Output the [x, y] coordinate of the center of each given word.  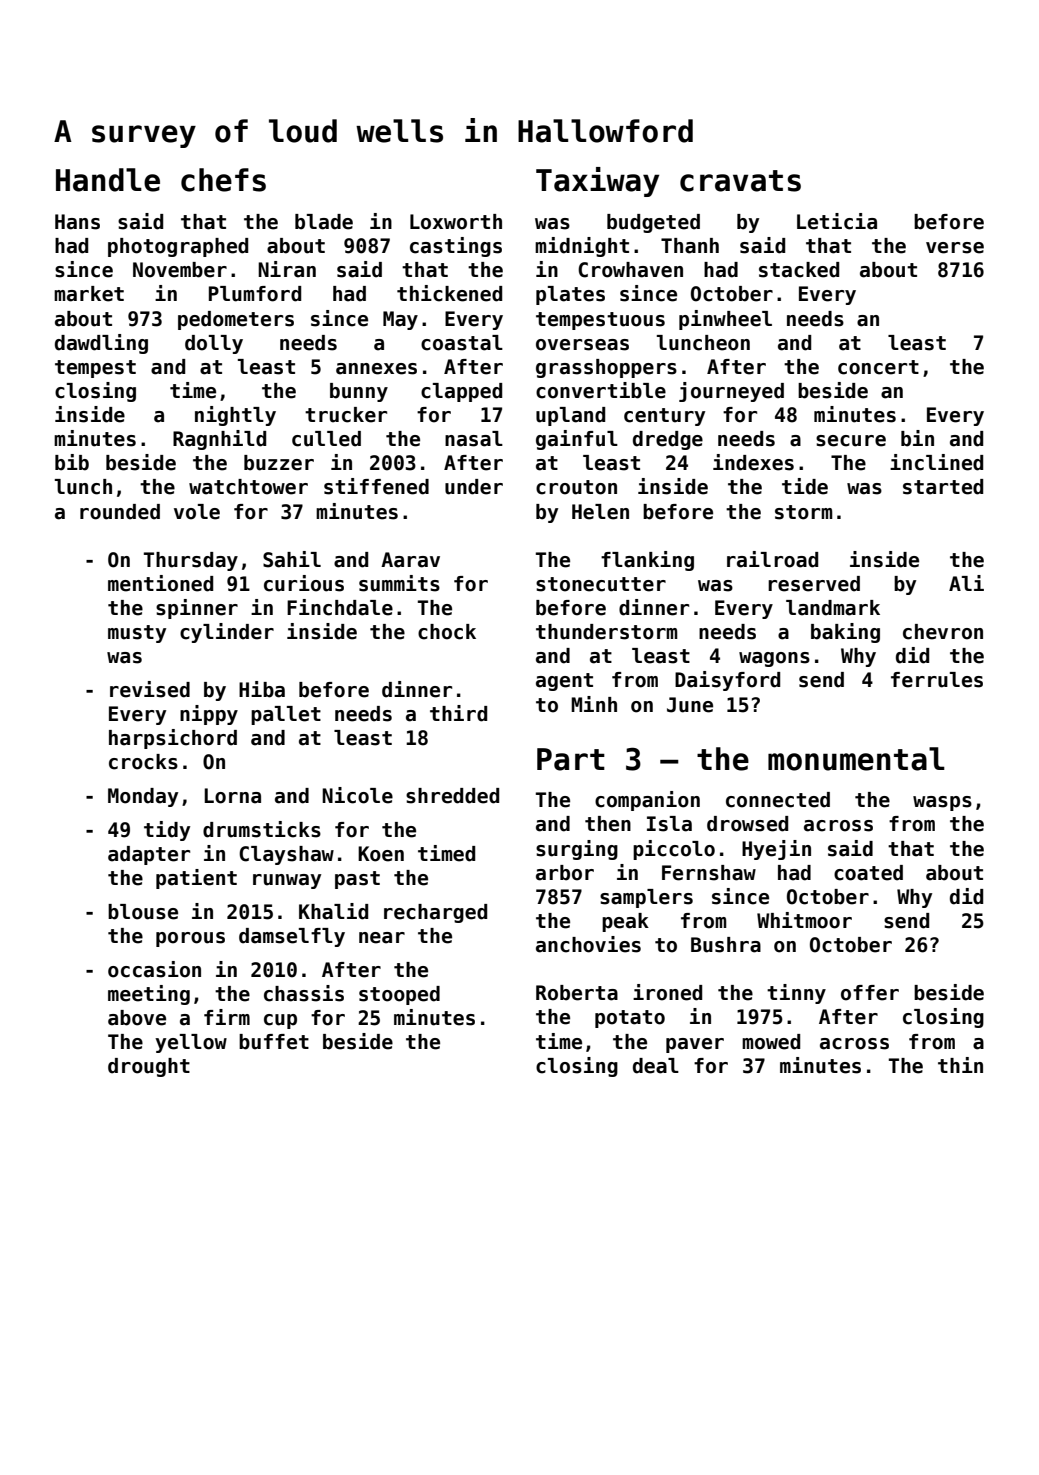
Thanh [690, 246]
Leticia [837, 221]
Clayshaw [286, 855]
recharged [435, 913]
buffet [274, 1042]
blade [324, 222]
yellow [191, 1043]
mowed [771, 1042]
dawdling [101, 344]
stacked [799, 270]
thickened [449, 293]
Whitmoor [804, 920]
